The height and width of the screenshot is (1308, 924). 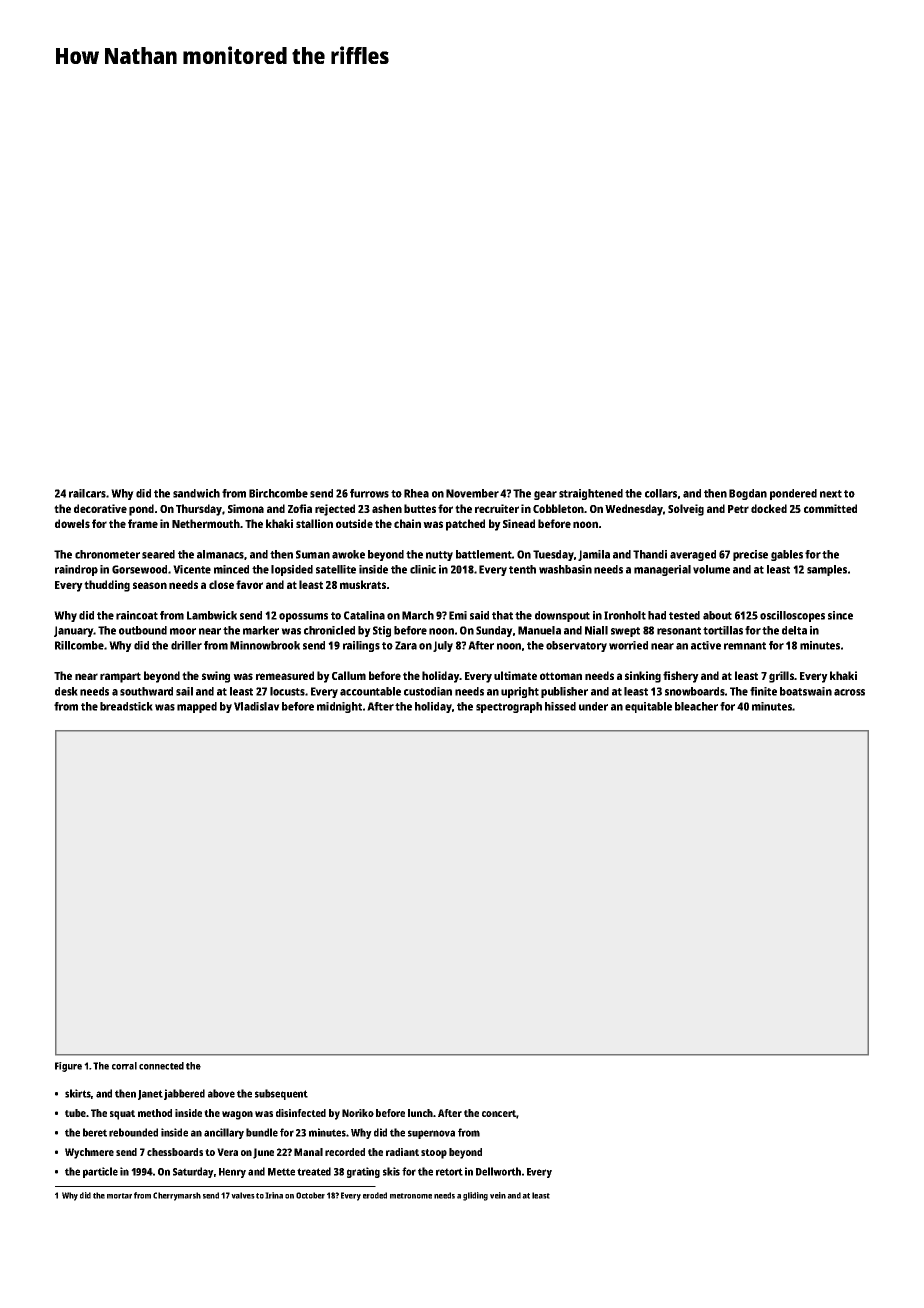 I want to click on concert, so click(x=499, y=1113).
